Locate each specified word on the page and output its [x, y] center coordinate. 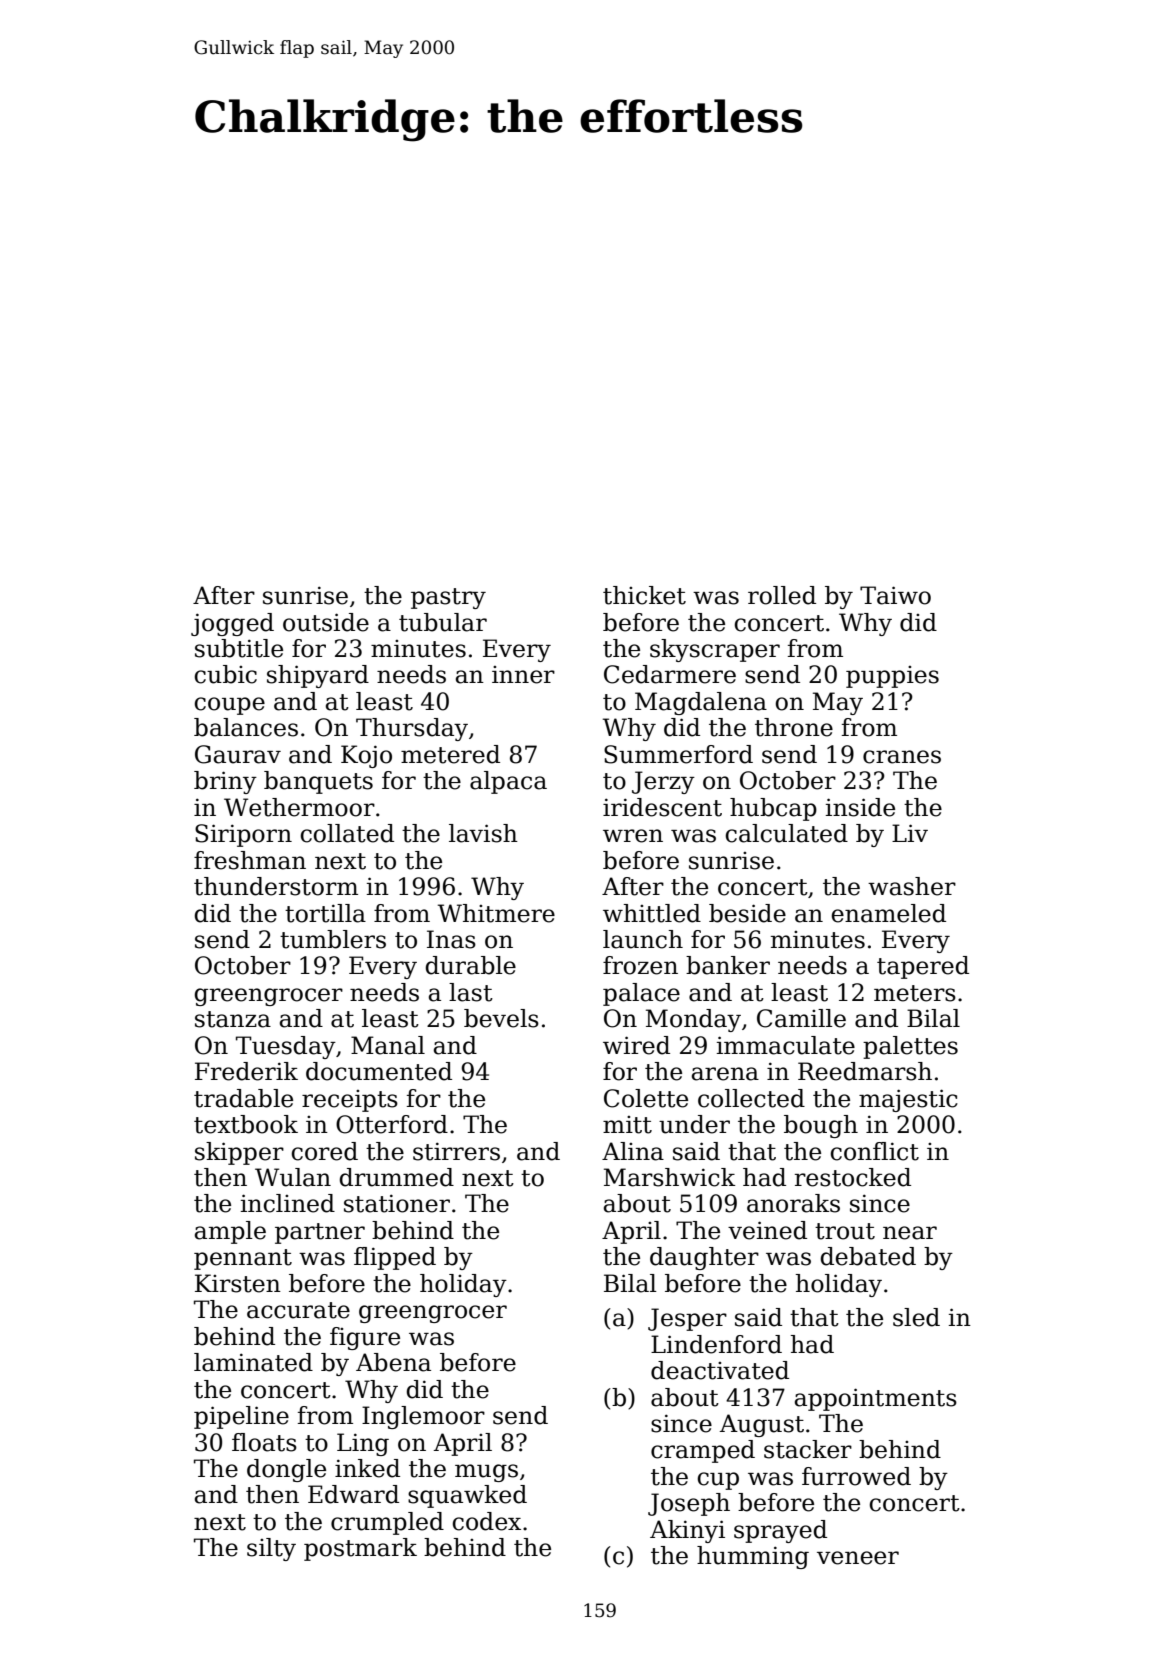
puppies [892, 677]
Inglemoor [423, 1417]
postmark [360, 1549]
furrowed [856, 1476]
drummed [397, 1177]
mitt [627, 1125]
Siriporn [243, 835]
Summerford [678, 754]
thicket [644, 595]
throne [794, 727]
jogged [232, 624]
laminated [253, 1362]
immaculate [786, 1045]
